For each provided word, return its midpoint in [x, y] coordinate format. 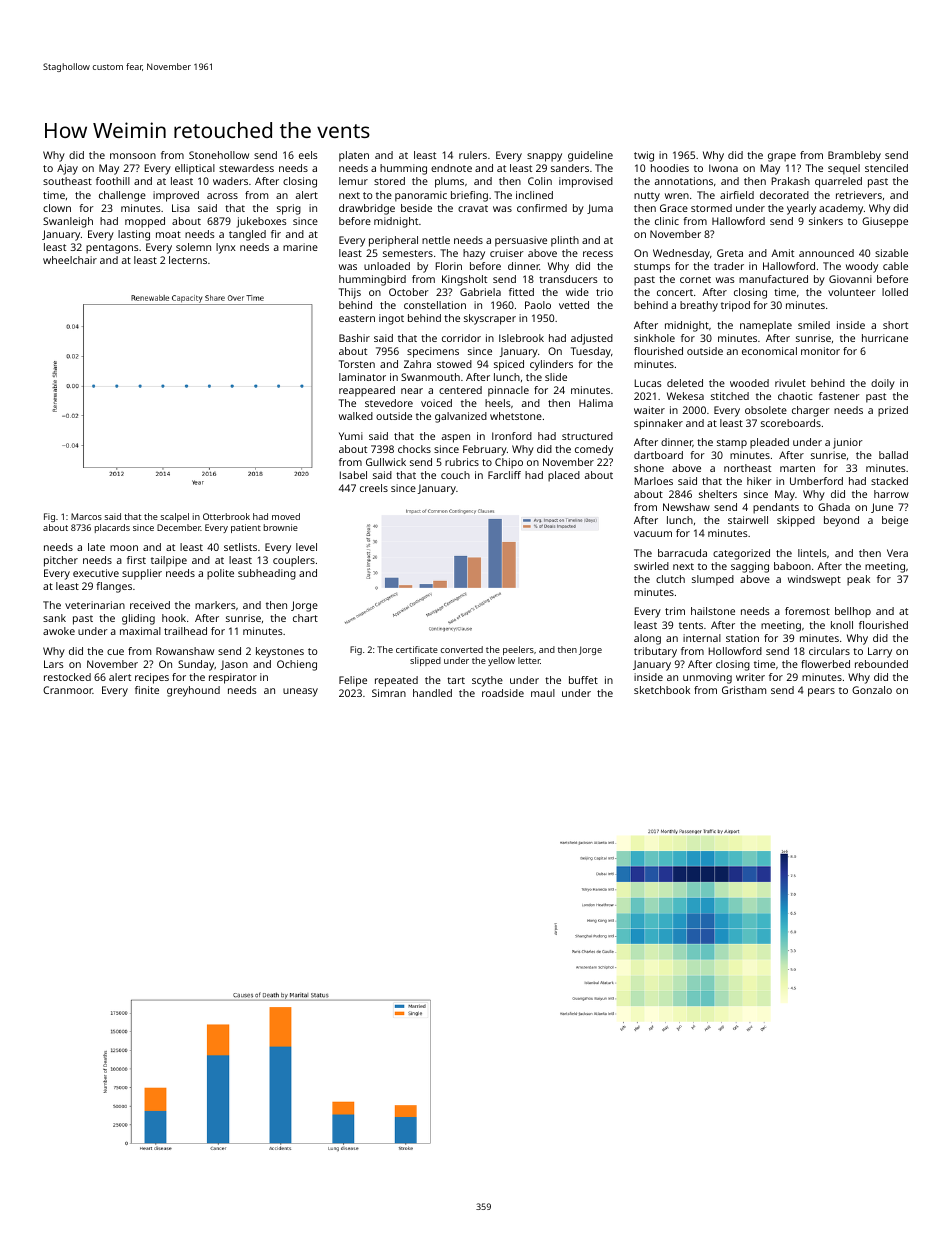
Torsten [357, 364]
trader [729, 266]
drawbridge [367, 209]
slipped [425, 661]
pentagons [112, 249]
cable [895, 266]
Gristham [744, 690]
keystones [280, 652]
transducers [568, 279]
